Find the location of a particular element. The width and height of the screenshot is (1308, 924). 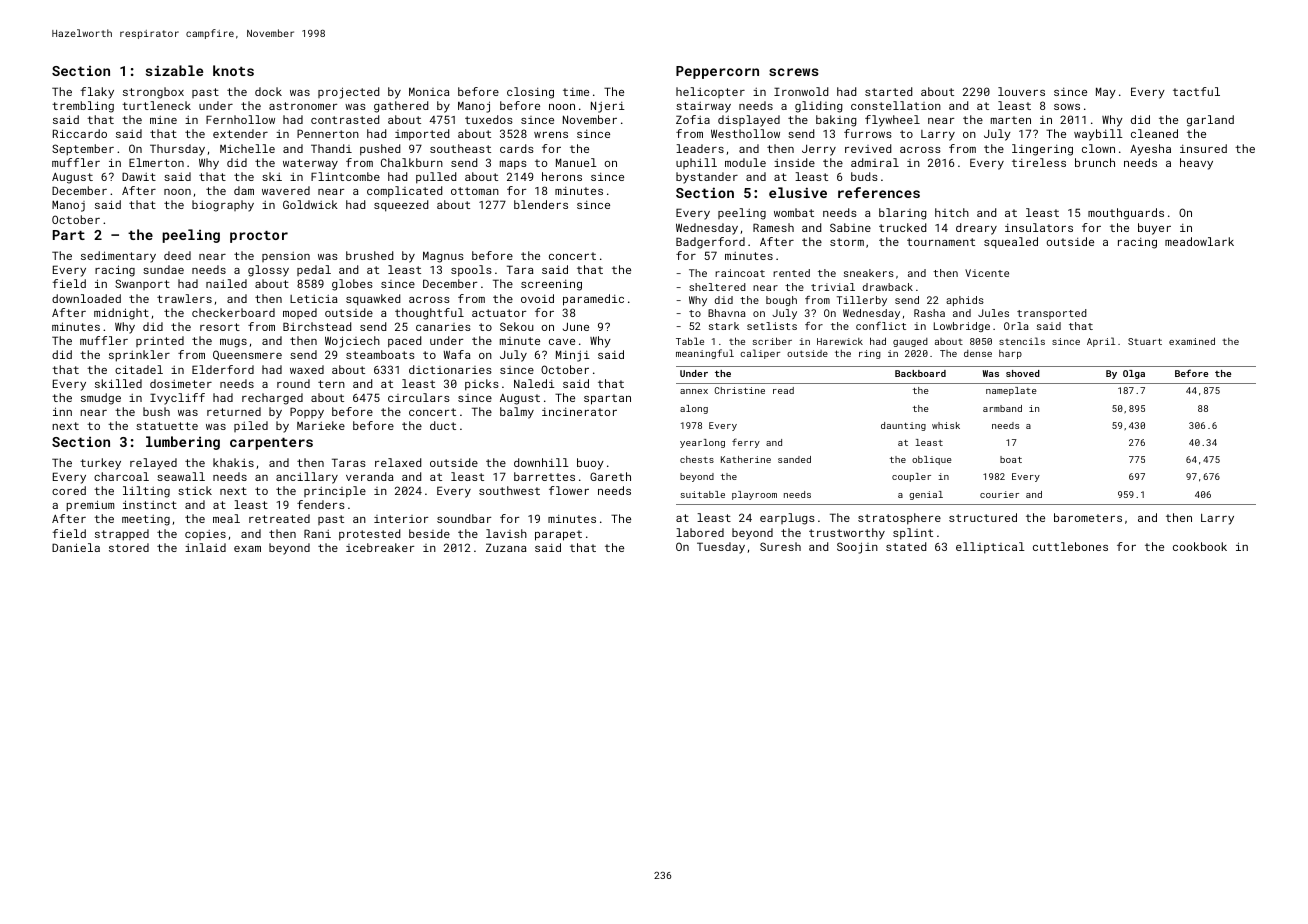

cave is located at coordinates (562, 342).
